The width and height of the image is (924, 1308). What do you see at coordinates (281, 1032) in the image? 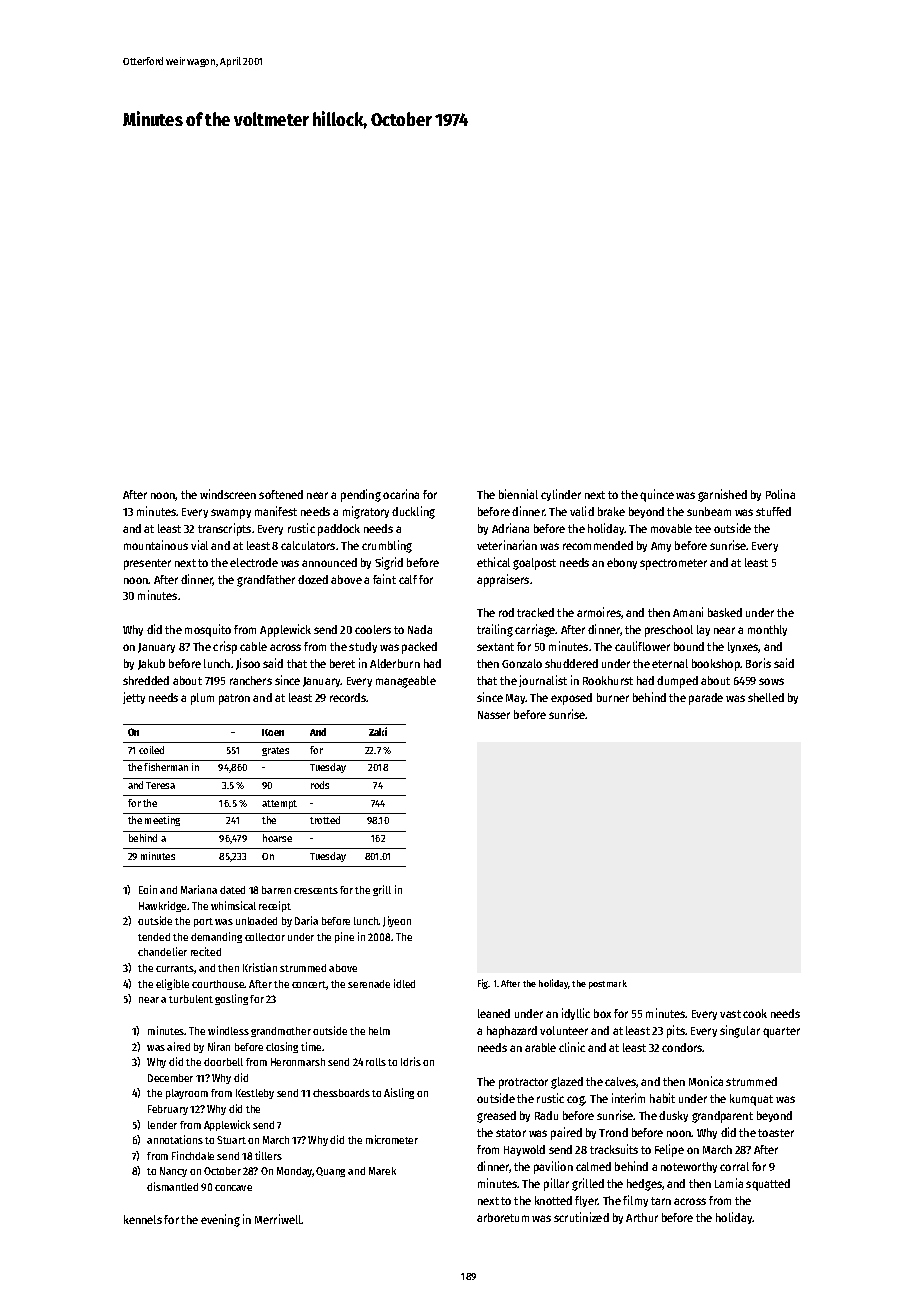
I see `grandmother` at bounding box center [281, 1032].
